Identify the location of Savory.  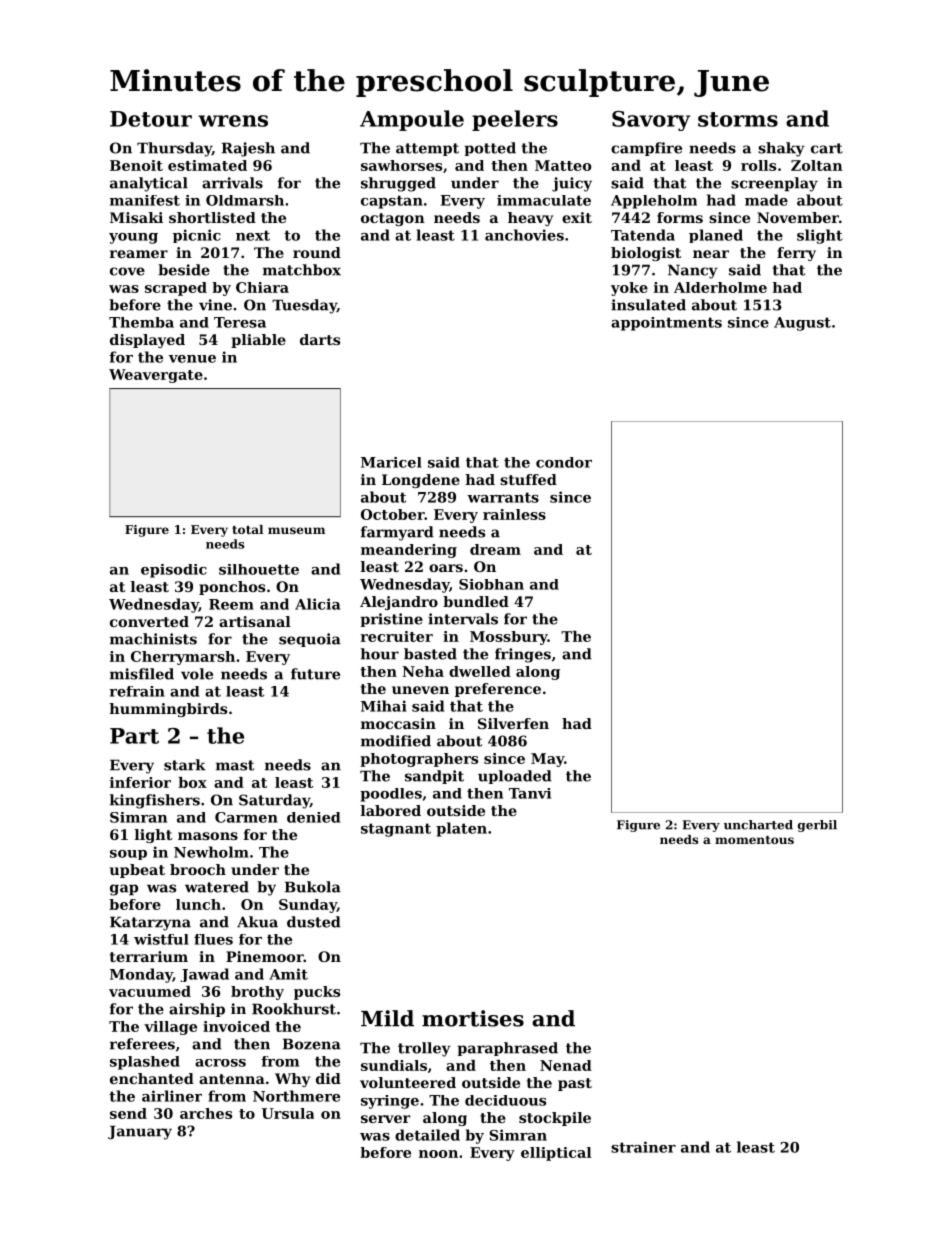
(651, 121).
